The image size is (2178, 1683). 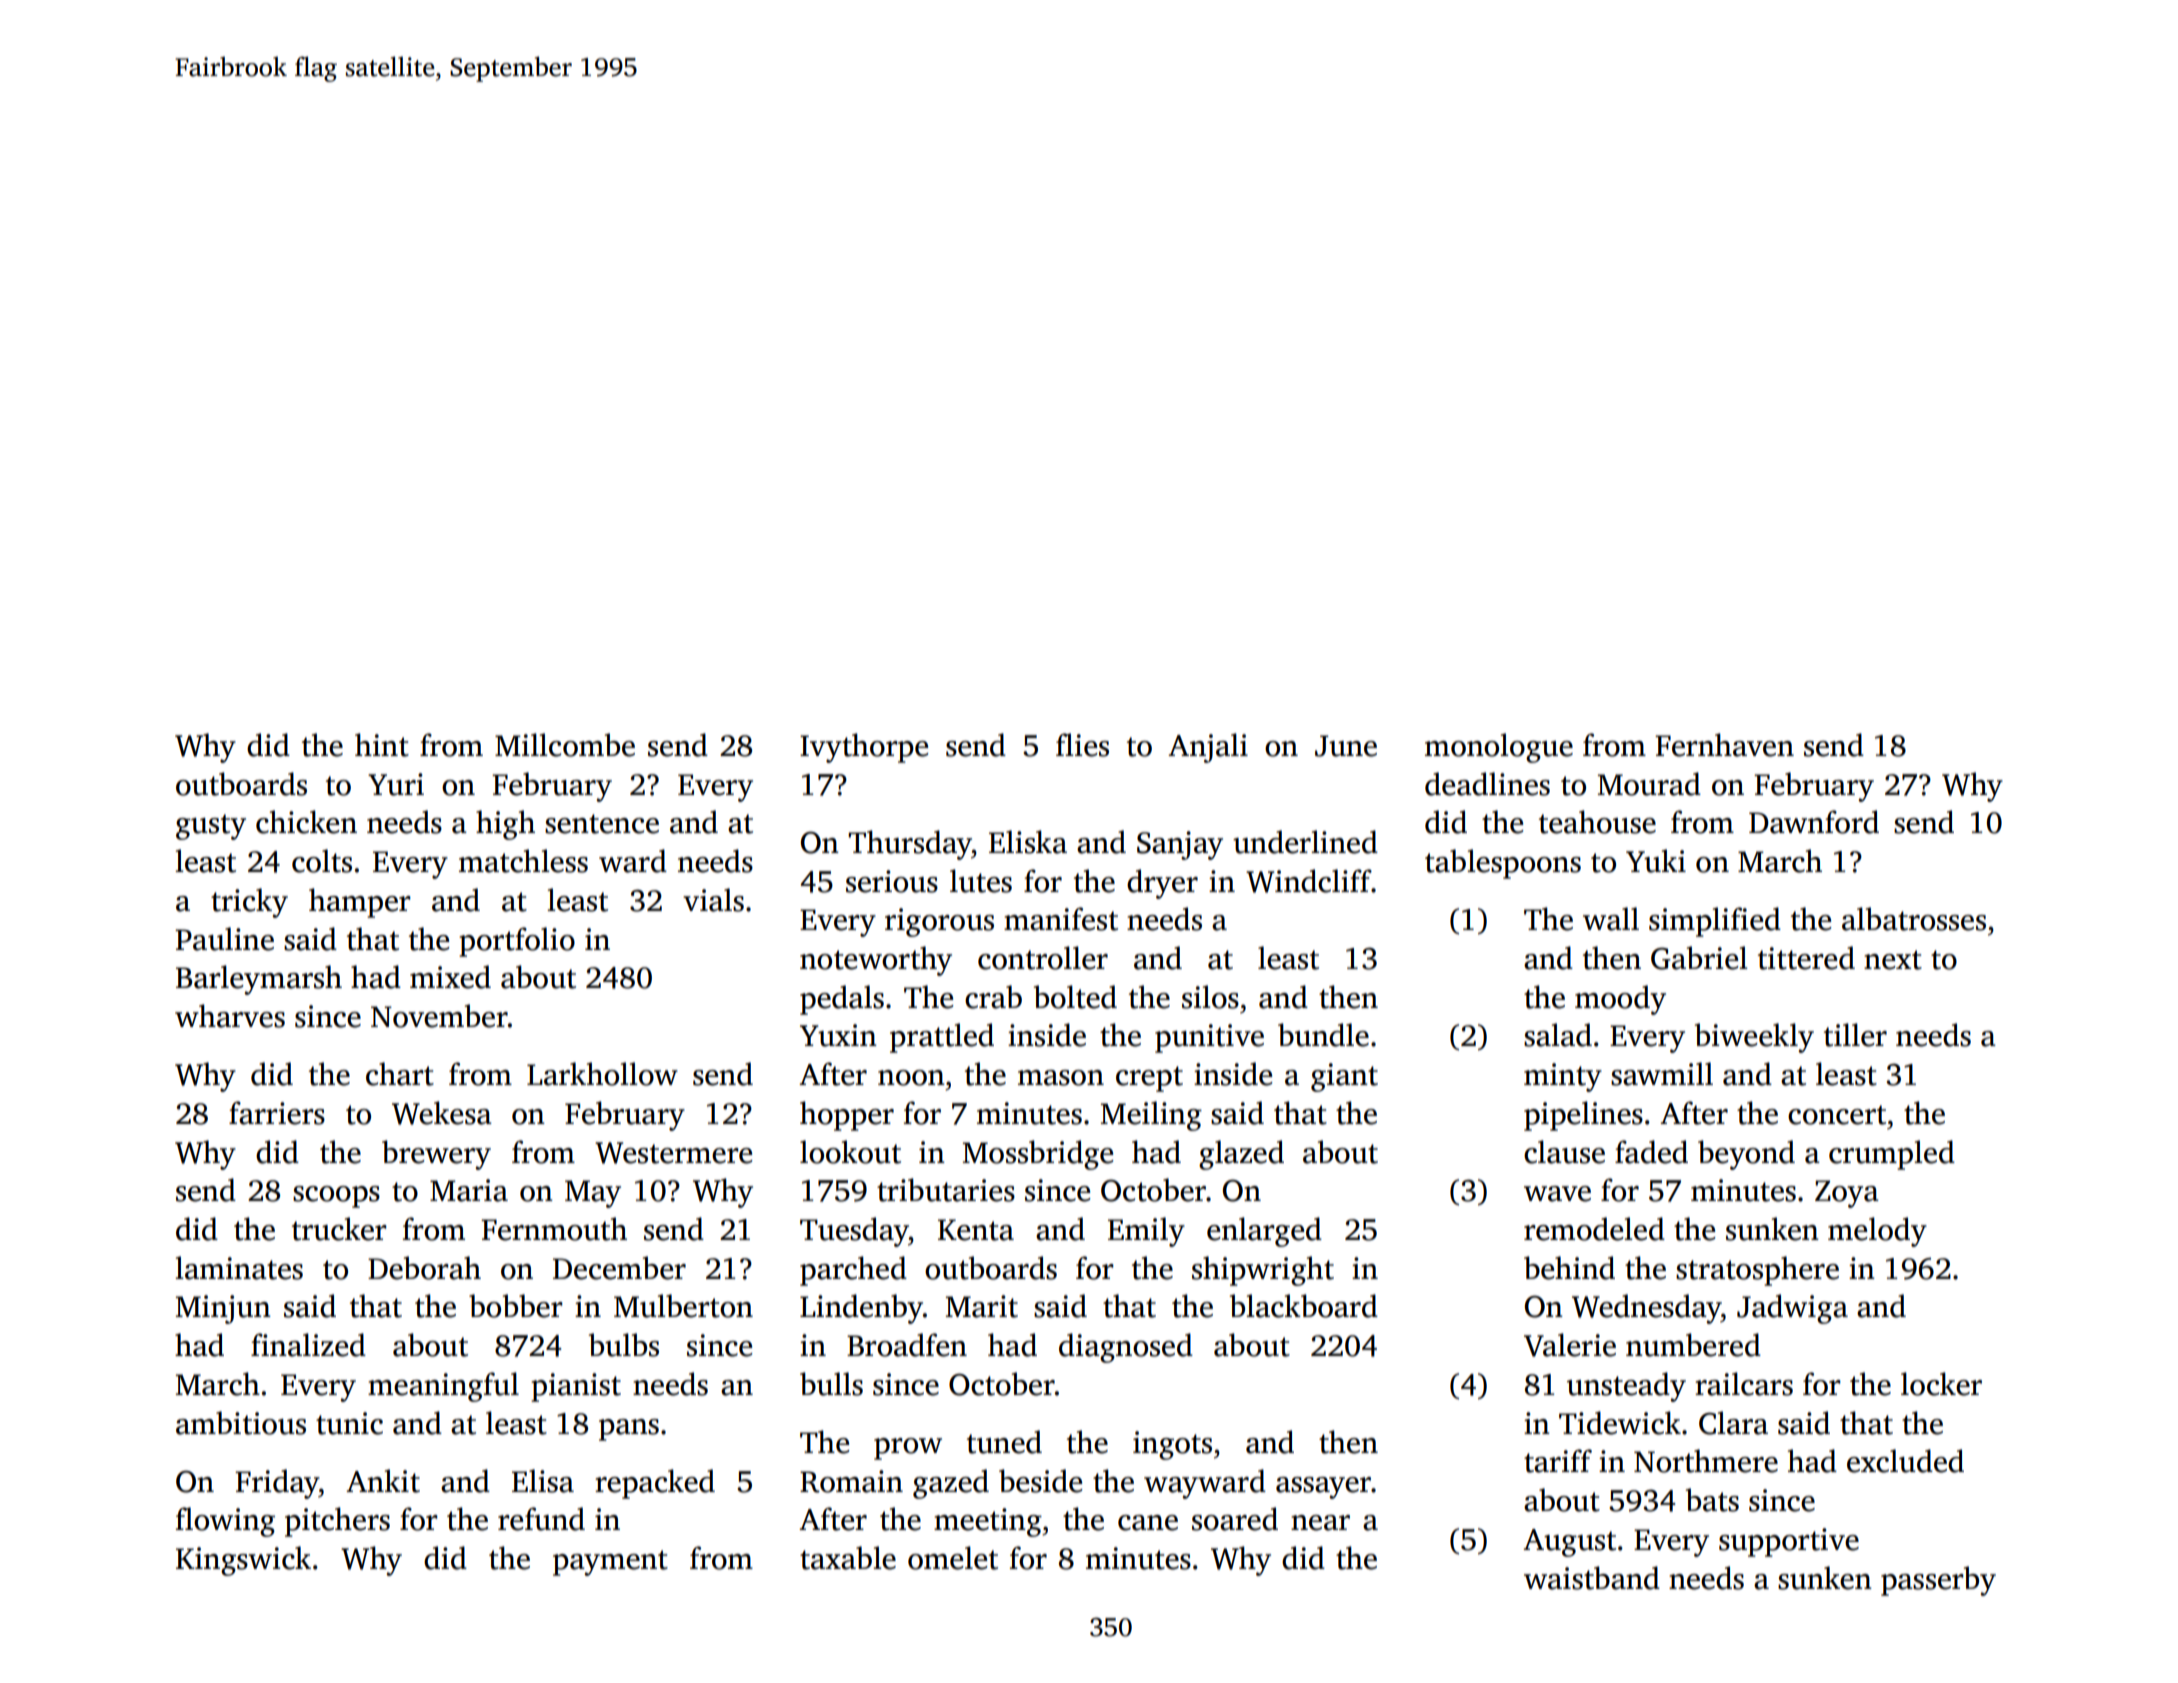 What do you see at coordinates (907, 1345) in the document?
I see `Broadfen` at bounding box center [907, 1345].
